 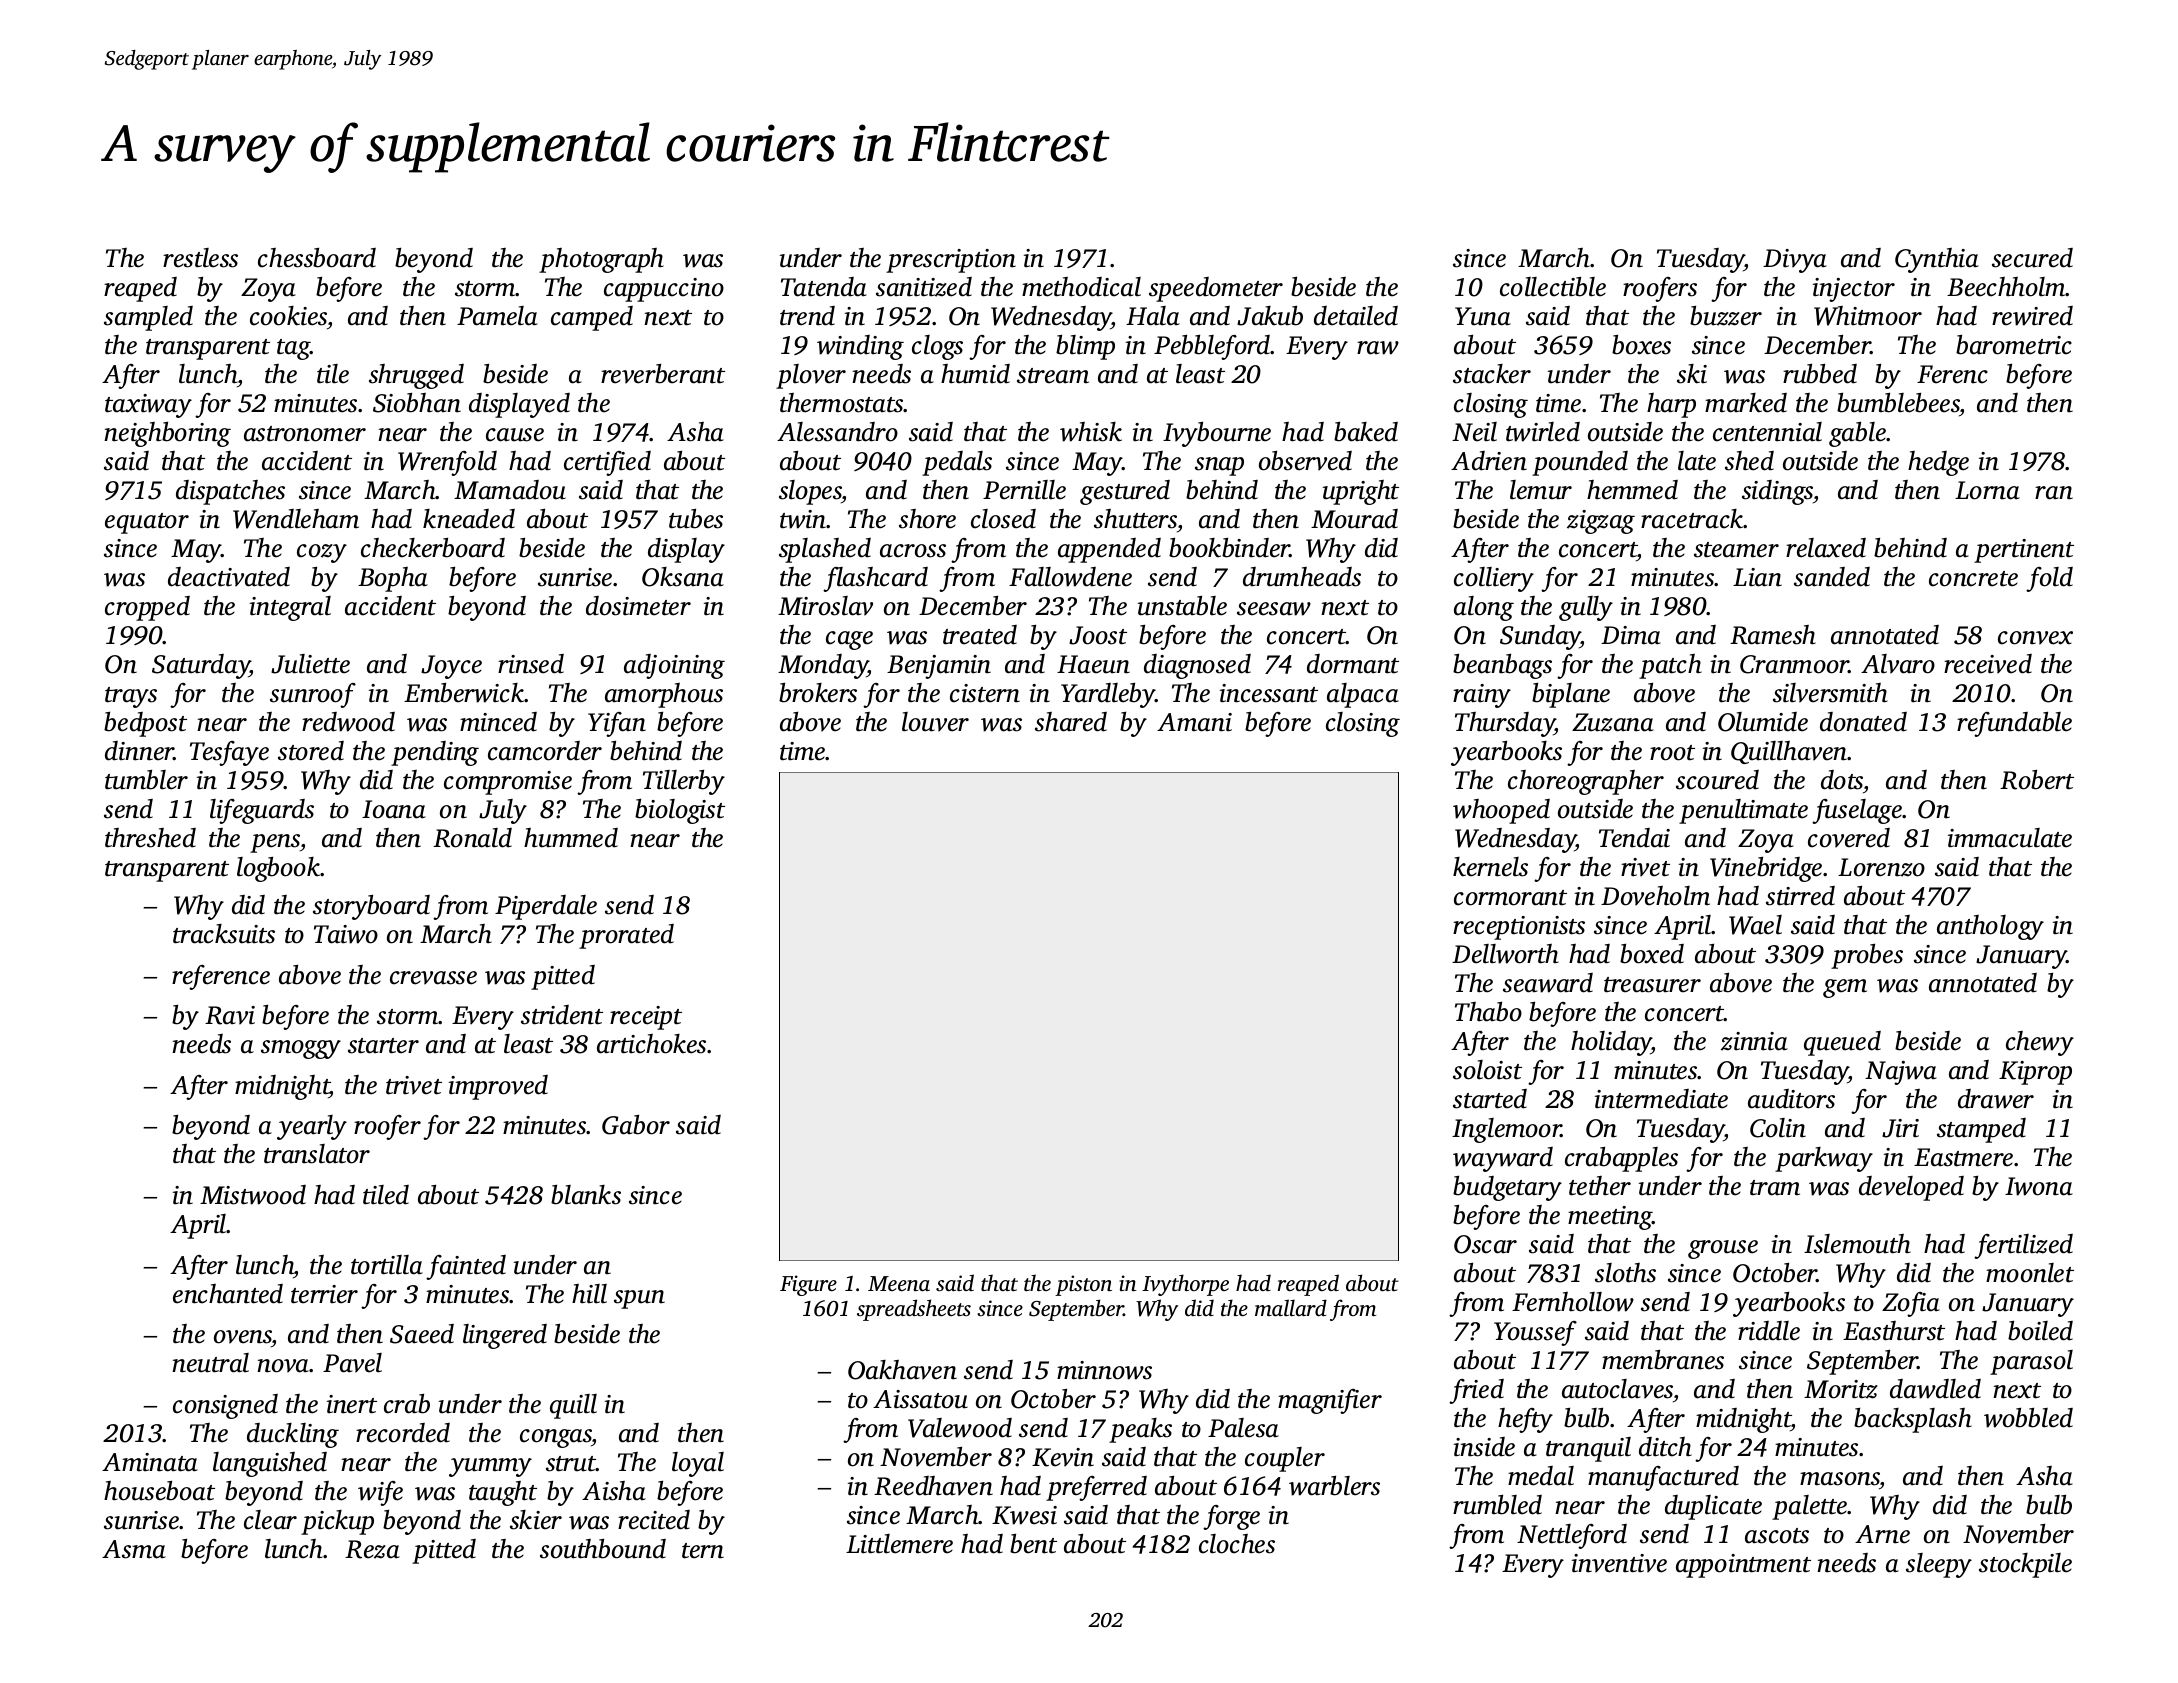 What do you see at coordinates (1692, 519) in the screenshot?
I see `racetrack` at bounding box center [1692, 519].
